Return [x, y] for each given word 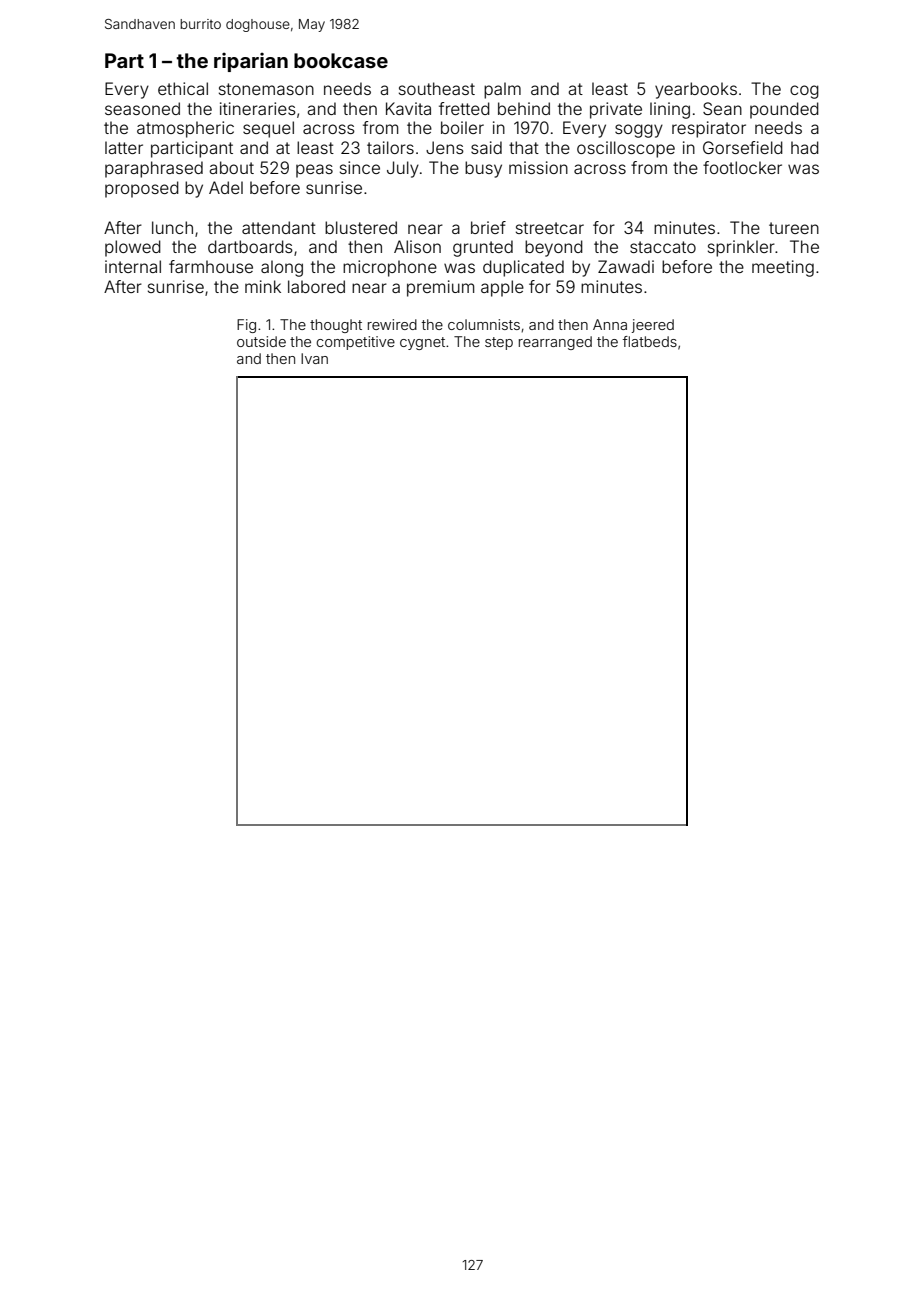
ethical [183, 88]
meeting [783, 268]
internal [133, 266]
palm [502, 90]
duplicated [523, 268]
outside [261, 341]
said [486, 147]
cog [804, 92]
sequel [268, 129]
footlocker [742, 167]
